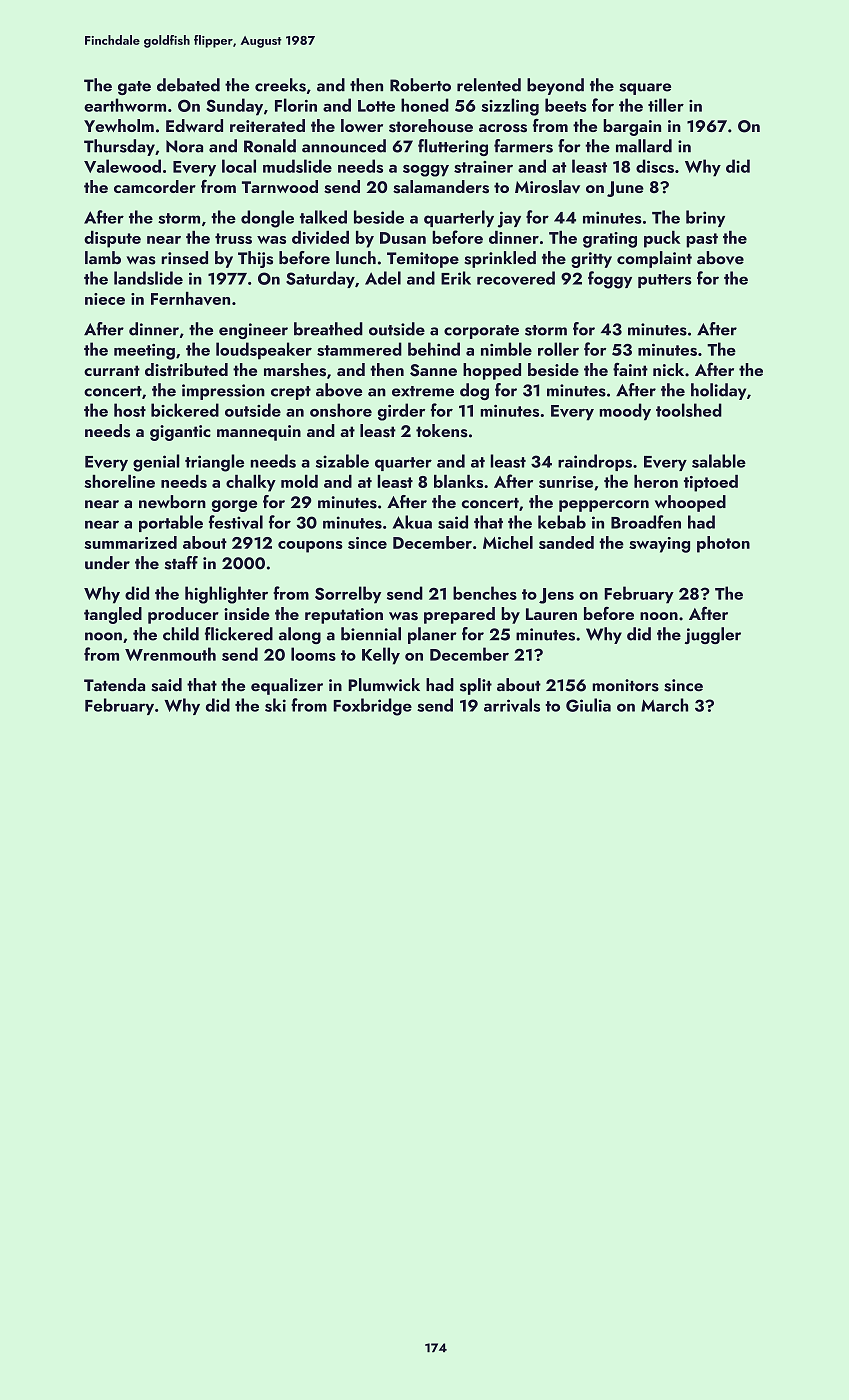 The image size is (849, 1400). What do you see at coordinates (287, 686) in the screenshot?
I see `equalizer` at bounding box center [287, 686].
